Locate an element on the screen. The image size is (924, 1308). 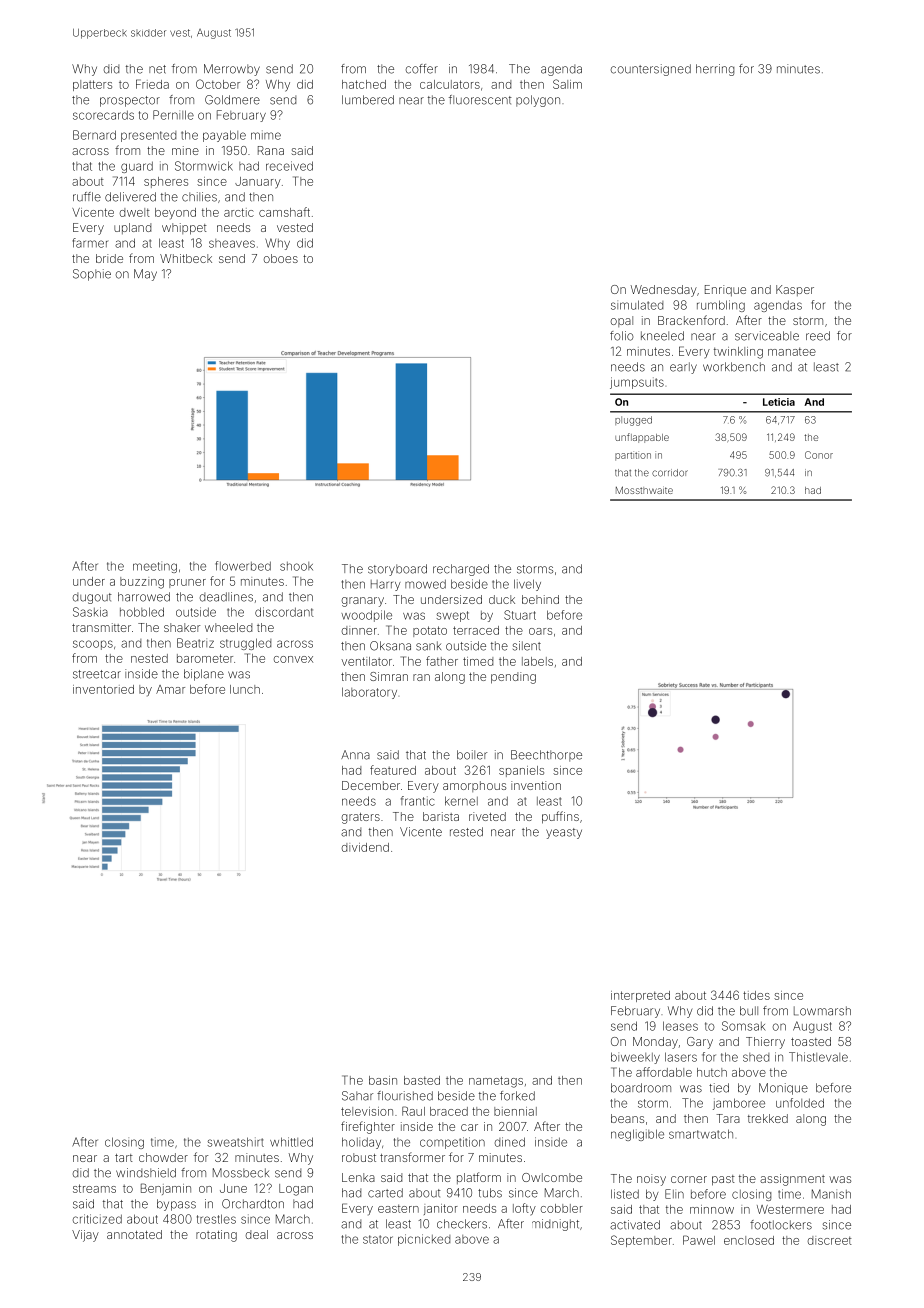
streetcar is located at coordinates (97, 674).
